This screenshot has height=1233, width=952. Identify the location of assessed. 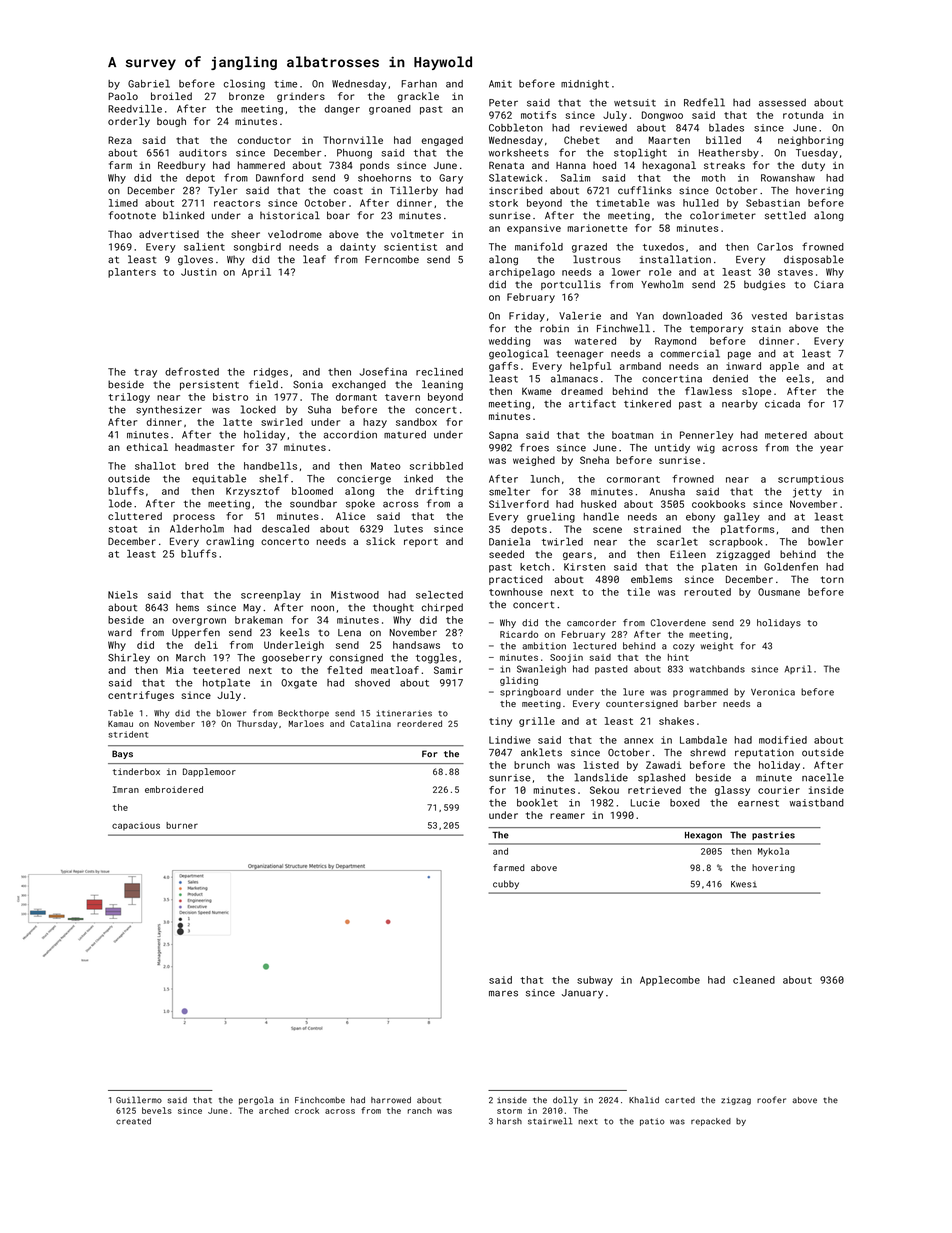
(782, 103).
